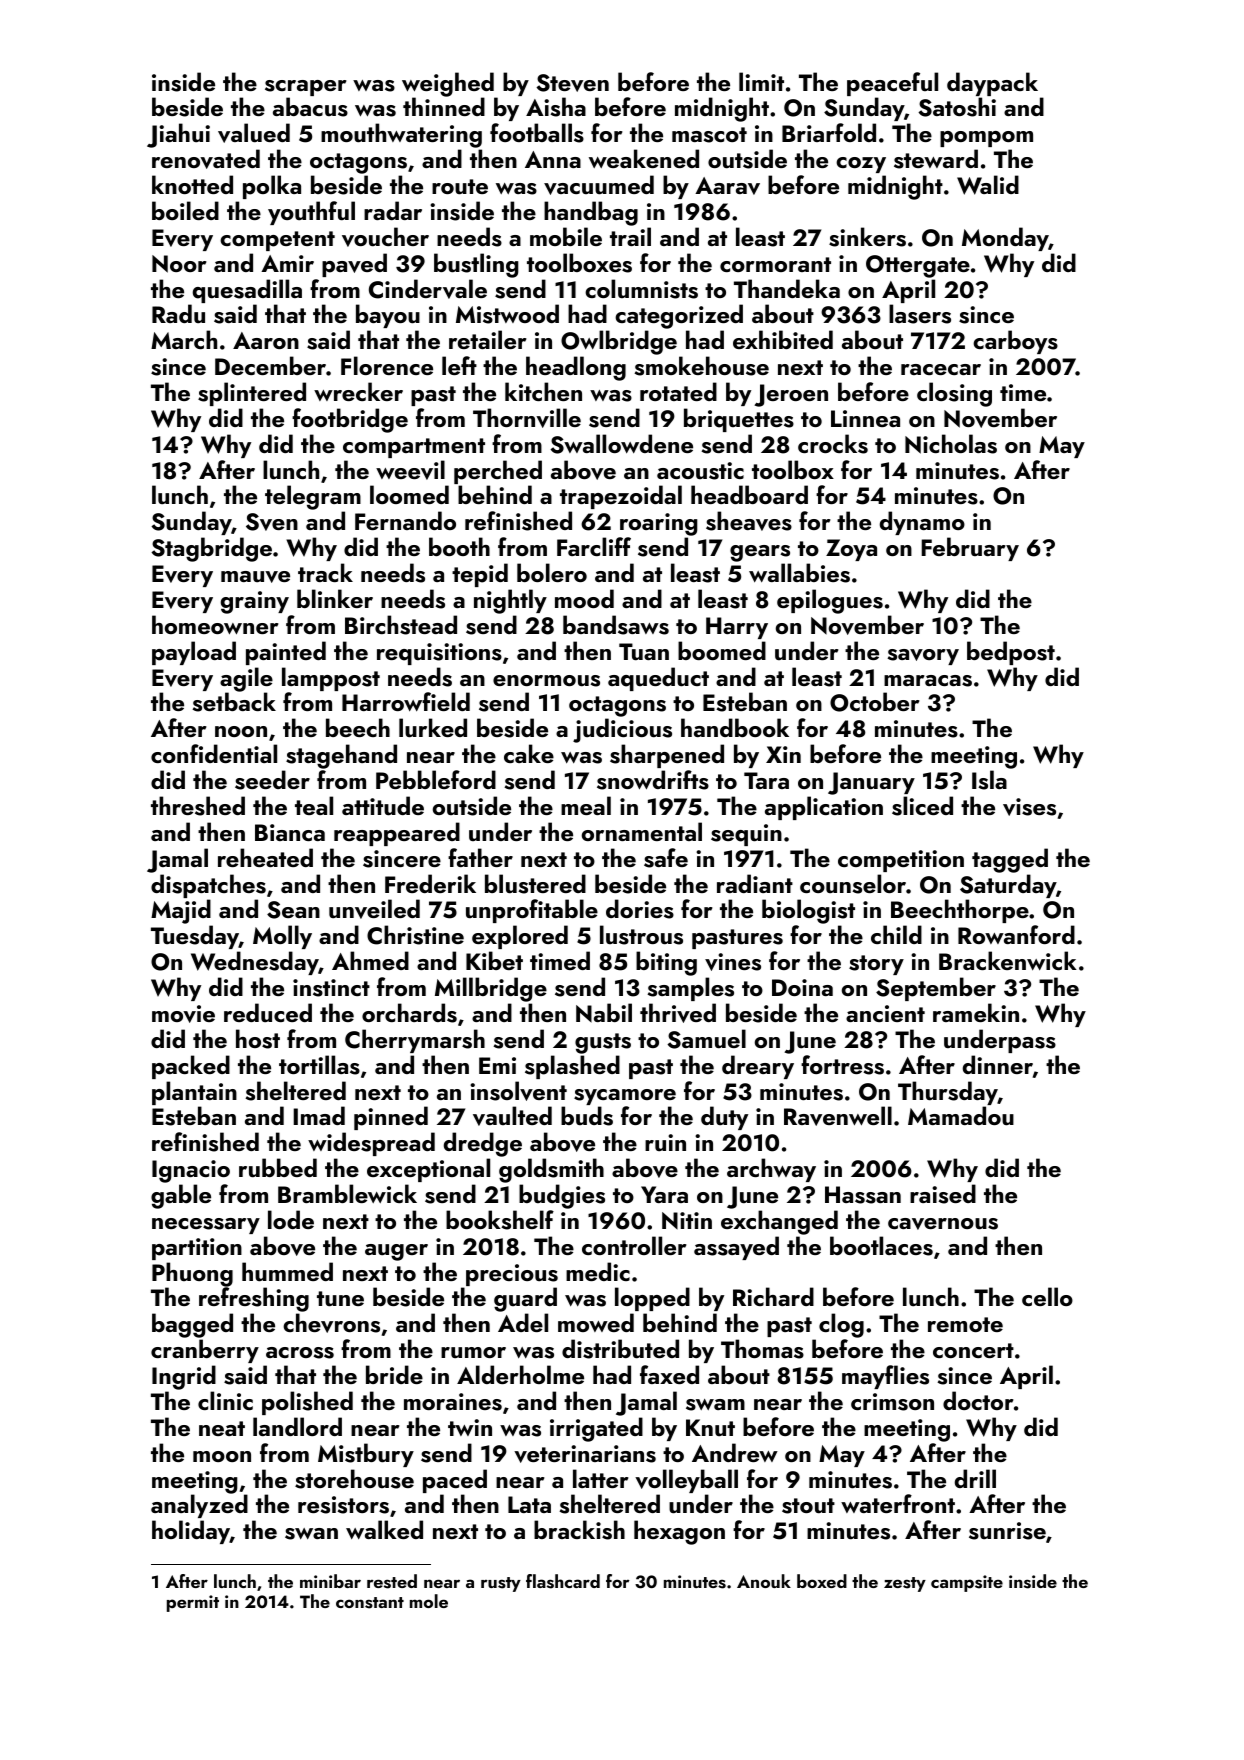 This page has height=1760, width=1244. I want to click on lamppost, so click(331, 679).
